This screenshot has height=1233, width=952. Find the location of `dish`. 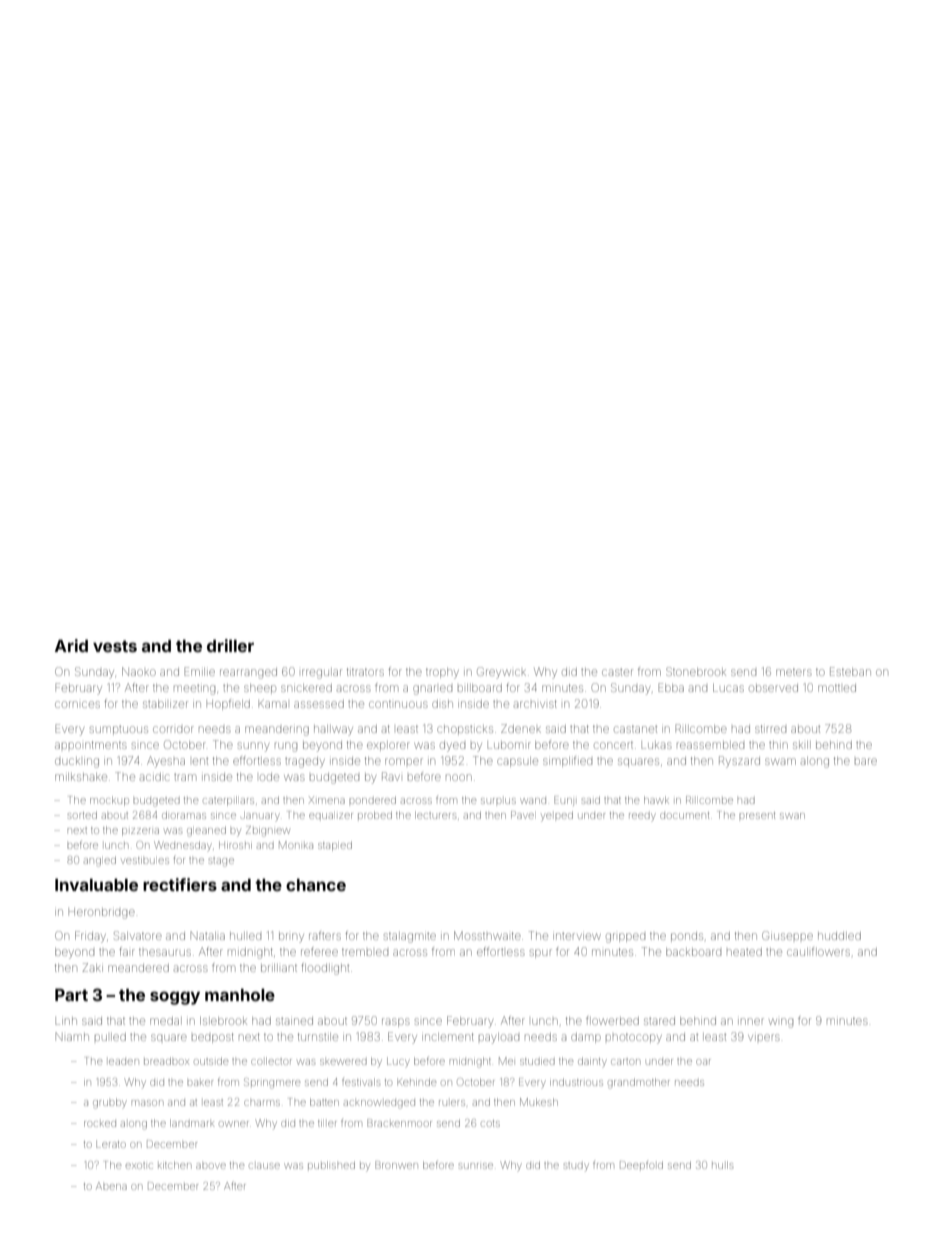

dish is located at coordinates (442, 704).
